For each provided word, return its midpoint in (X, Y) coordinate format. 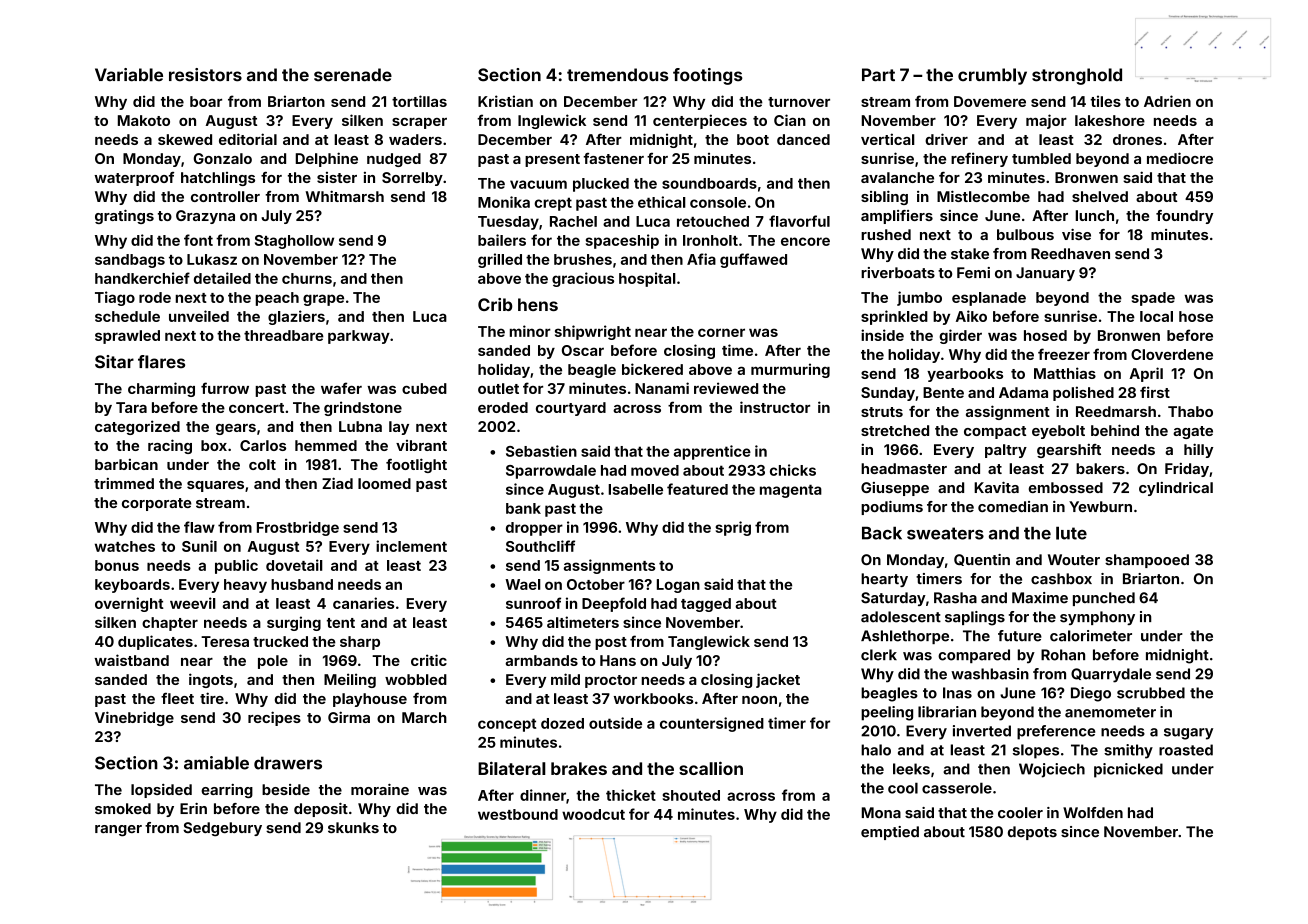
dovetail (294, 565)
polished (1083, 393)
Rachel (573, 221)
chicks (793, 470)
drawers (288, 763)
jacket (778, 680)
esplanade (989, 299)
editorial (248, 139)
